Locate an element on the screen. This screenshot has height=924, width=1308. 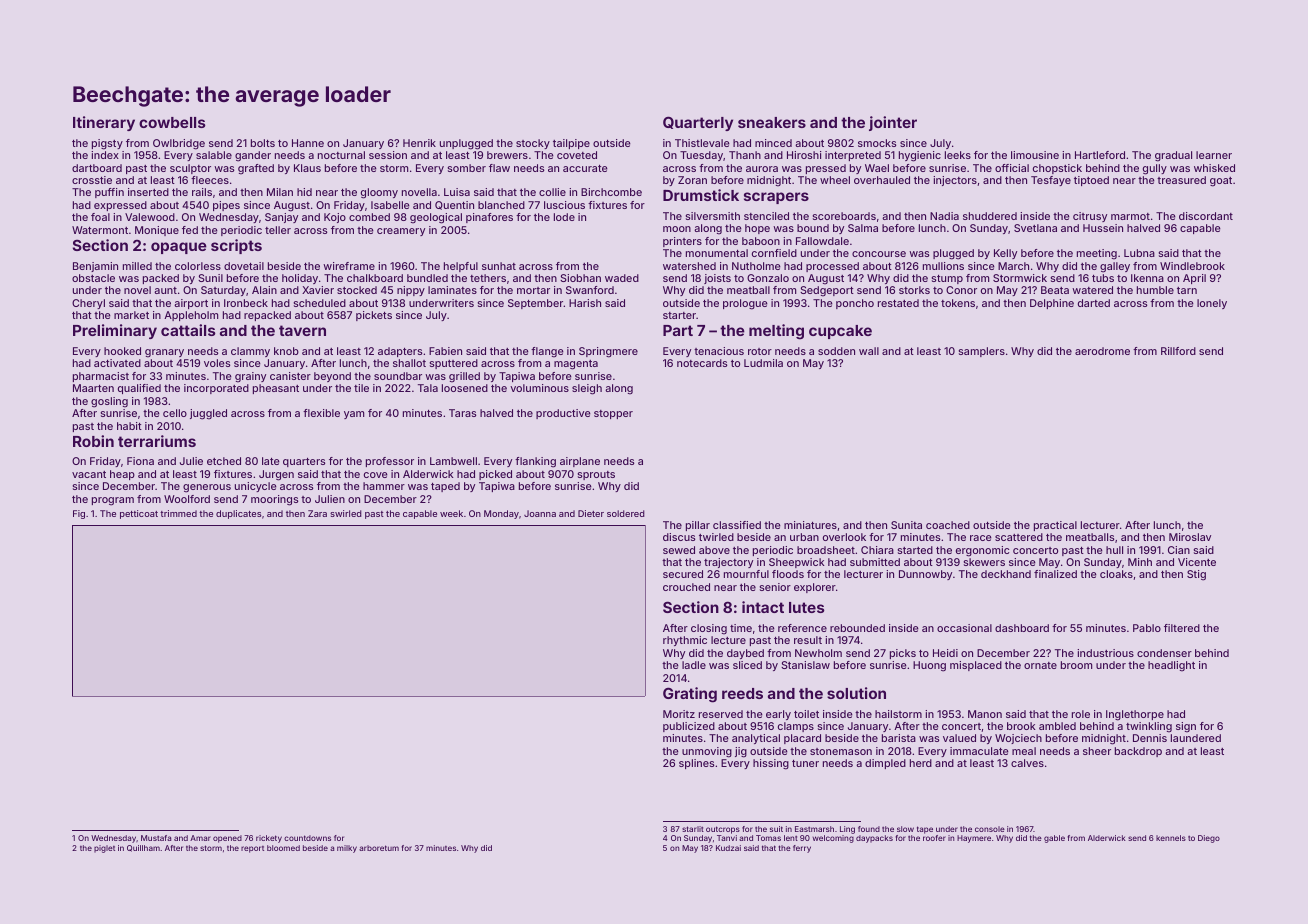
tile is located at coordinates (361, 388).
